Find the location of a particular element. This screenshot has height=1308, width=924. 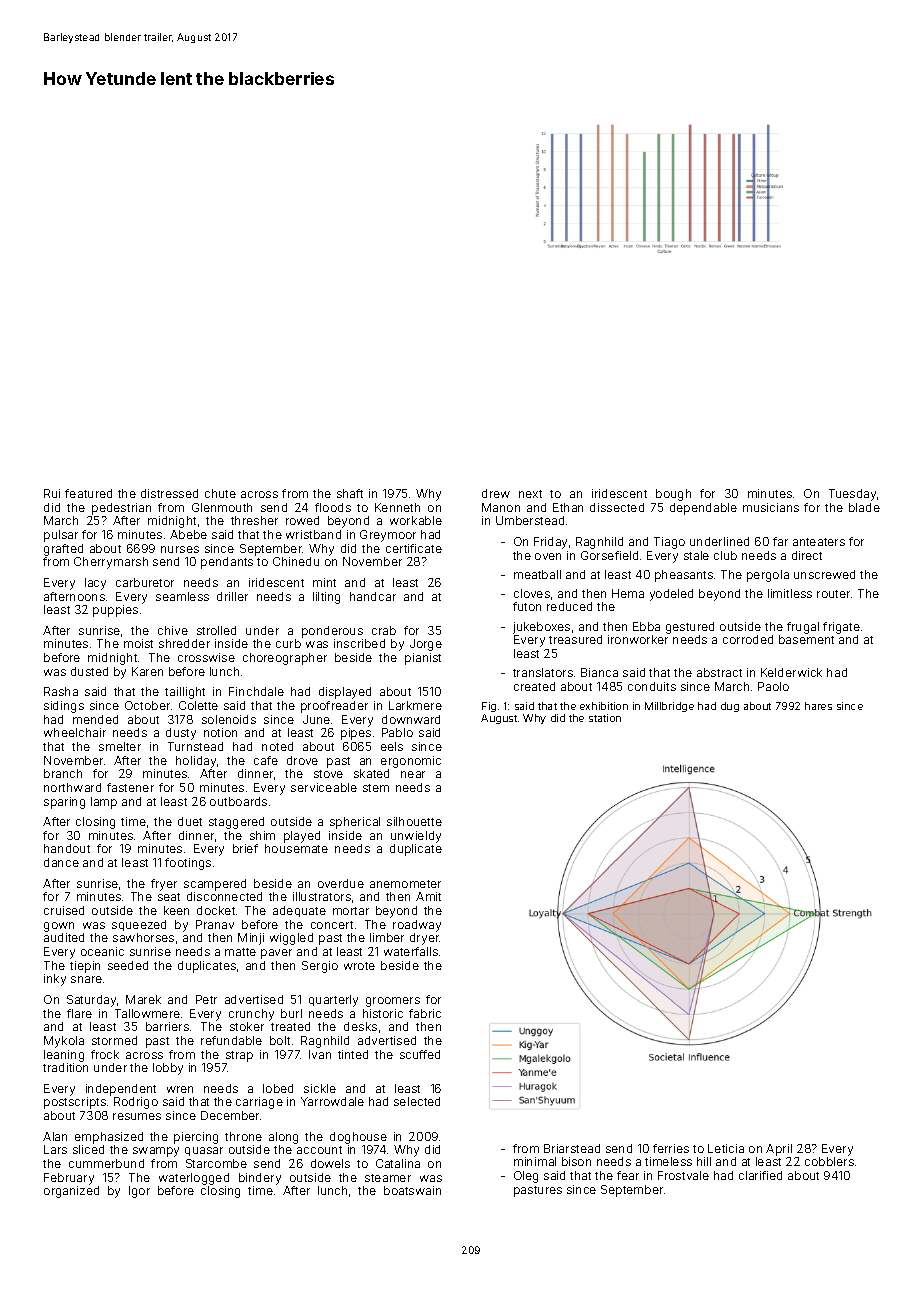

corroded is located at coordinates (748, 639).
